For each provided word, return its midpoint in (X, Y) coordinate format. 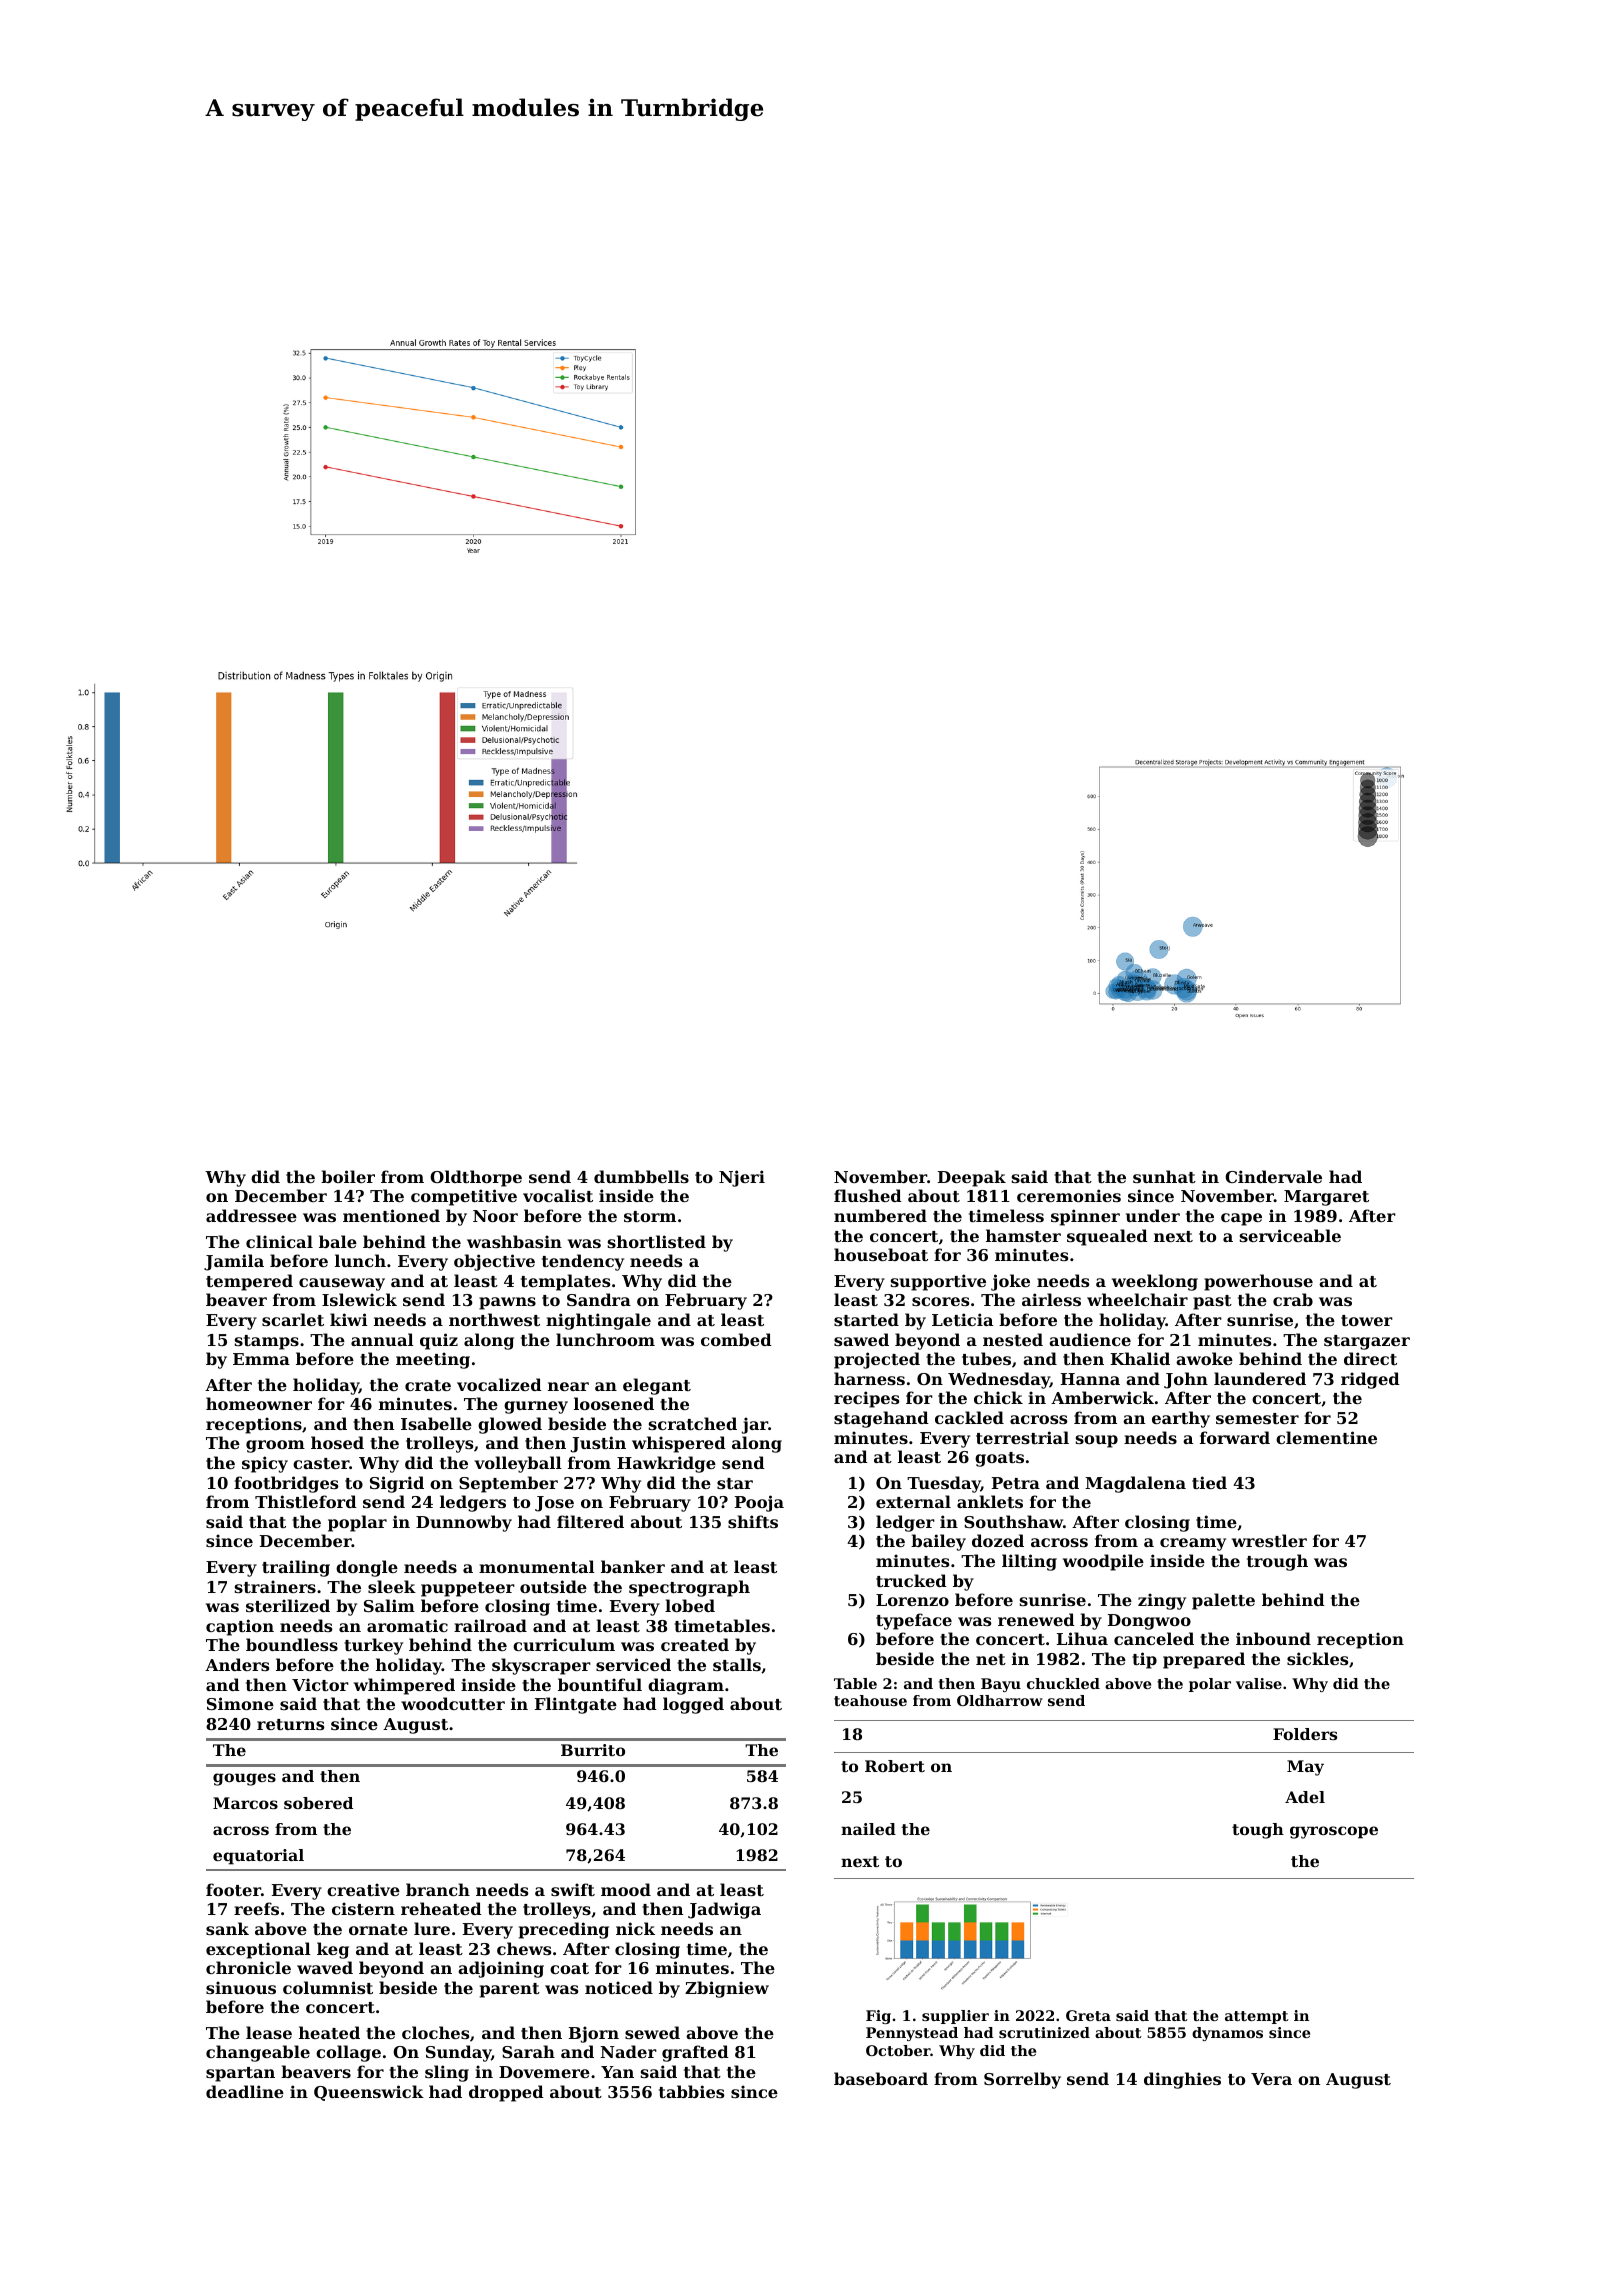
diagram (686, 1686)
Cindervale (1273, 1176)
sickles (1317, 1658)
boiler (348, 1176)
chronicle (248, 1967)
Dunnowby (464, 1523)
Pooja (759, 1503)
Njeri (742, 1178)
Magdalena (1135, 1484)
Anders (237, 1664)
